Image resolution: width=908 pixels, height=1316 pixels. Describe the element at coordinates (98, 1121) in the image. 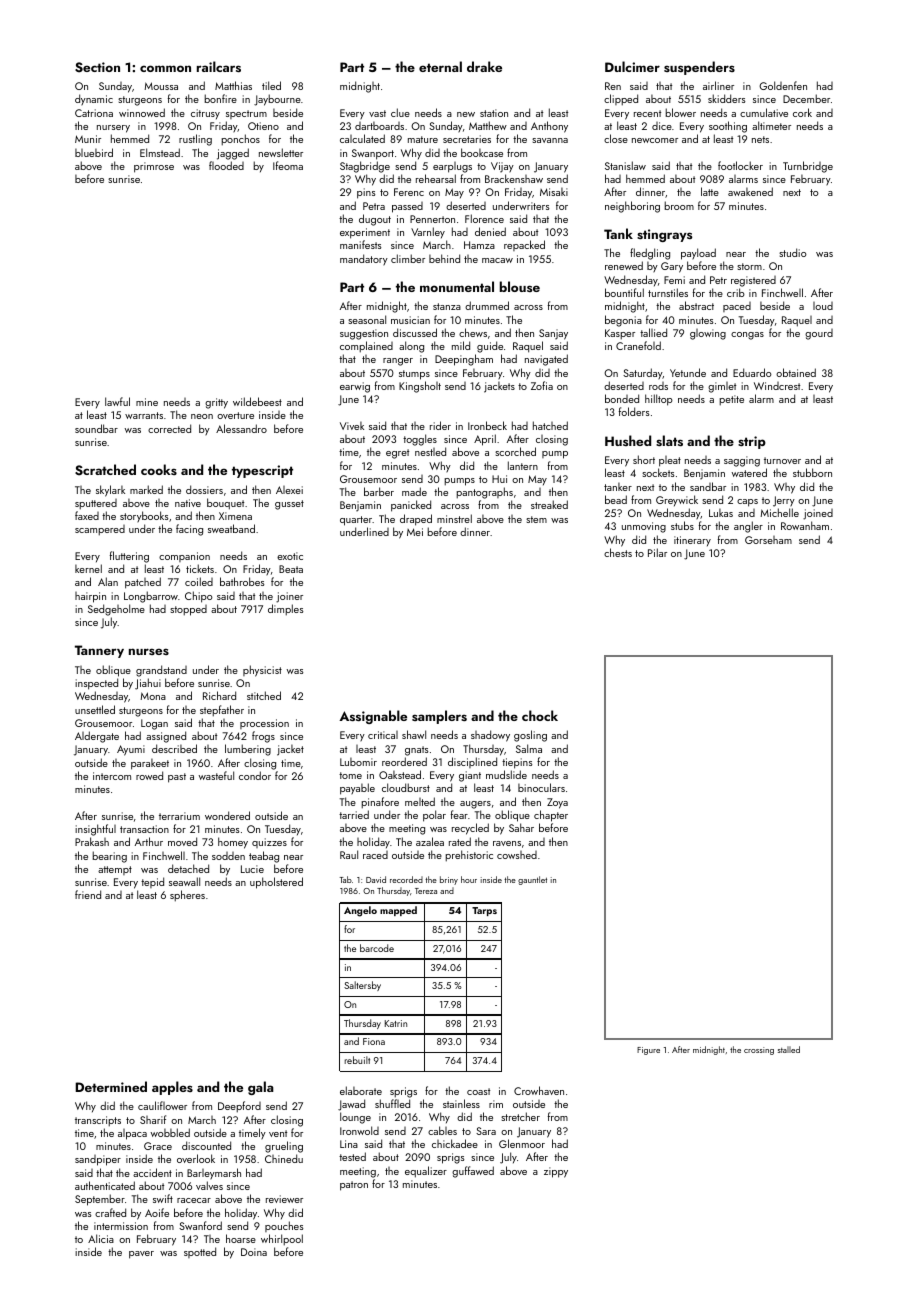

I see `transcripts` at that location.
